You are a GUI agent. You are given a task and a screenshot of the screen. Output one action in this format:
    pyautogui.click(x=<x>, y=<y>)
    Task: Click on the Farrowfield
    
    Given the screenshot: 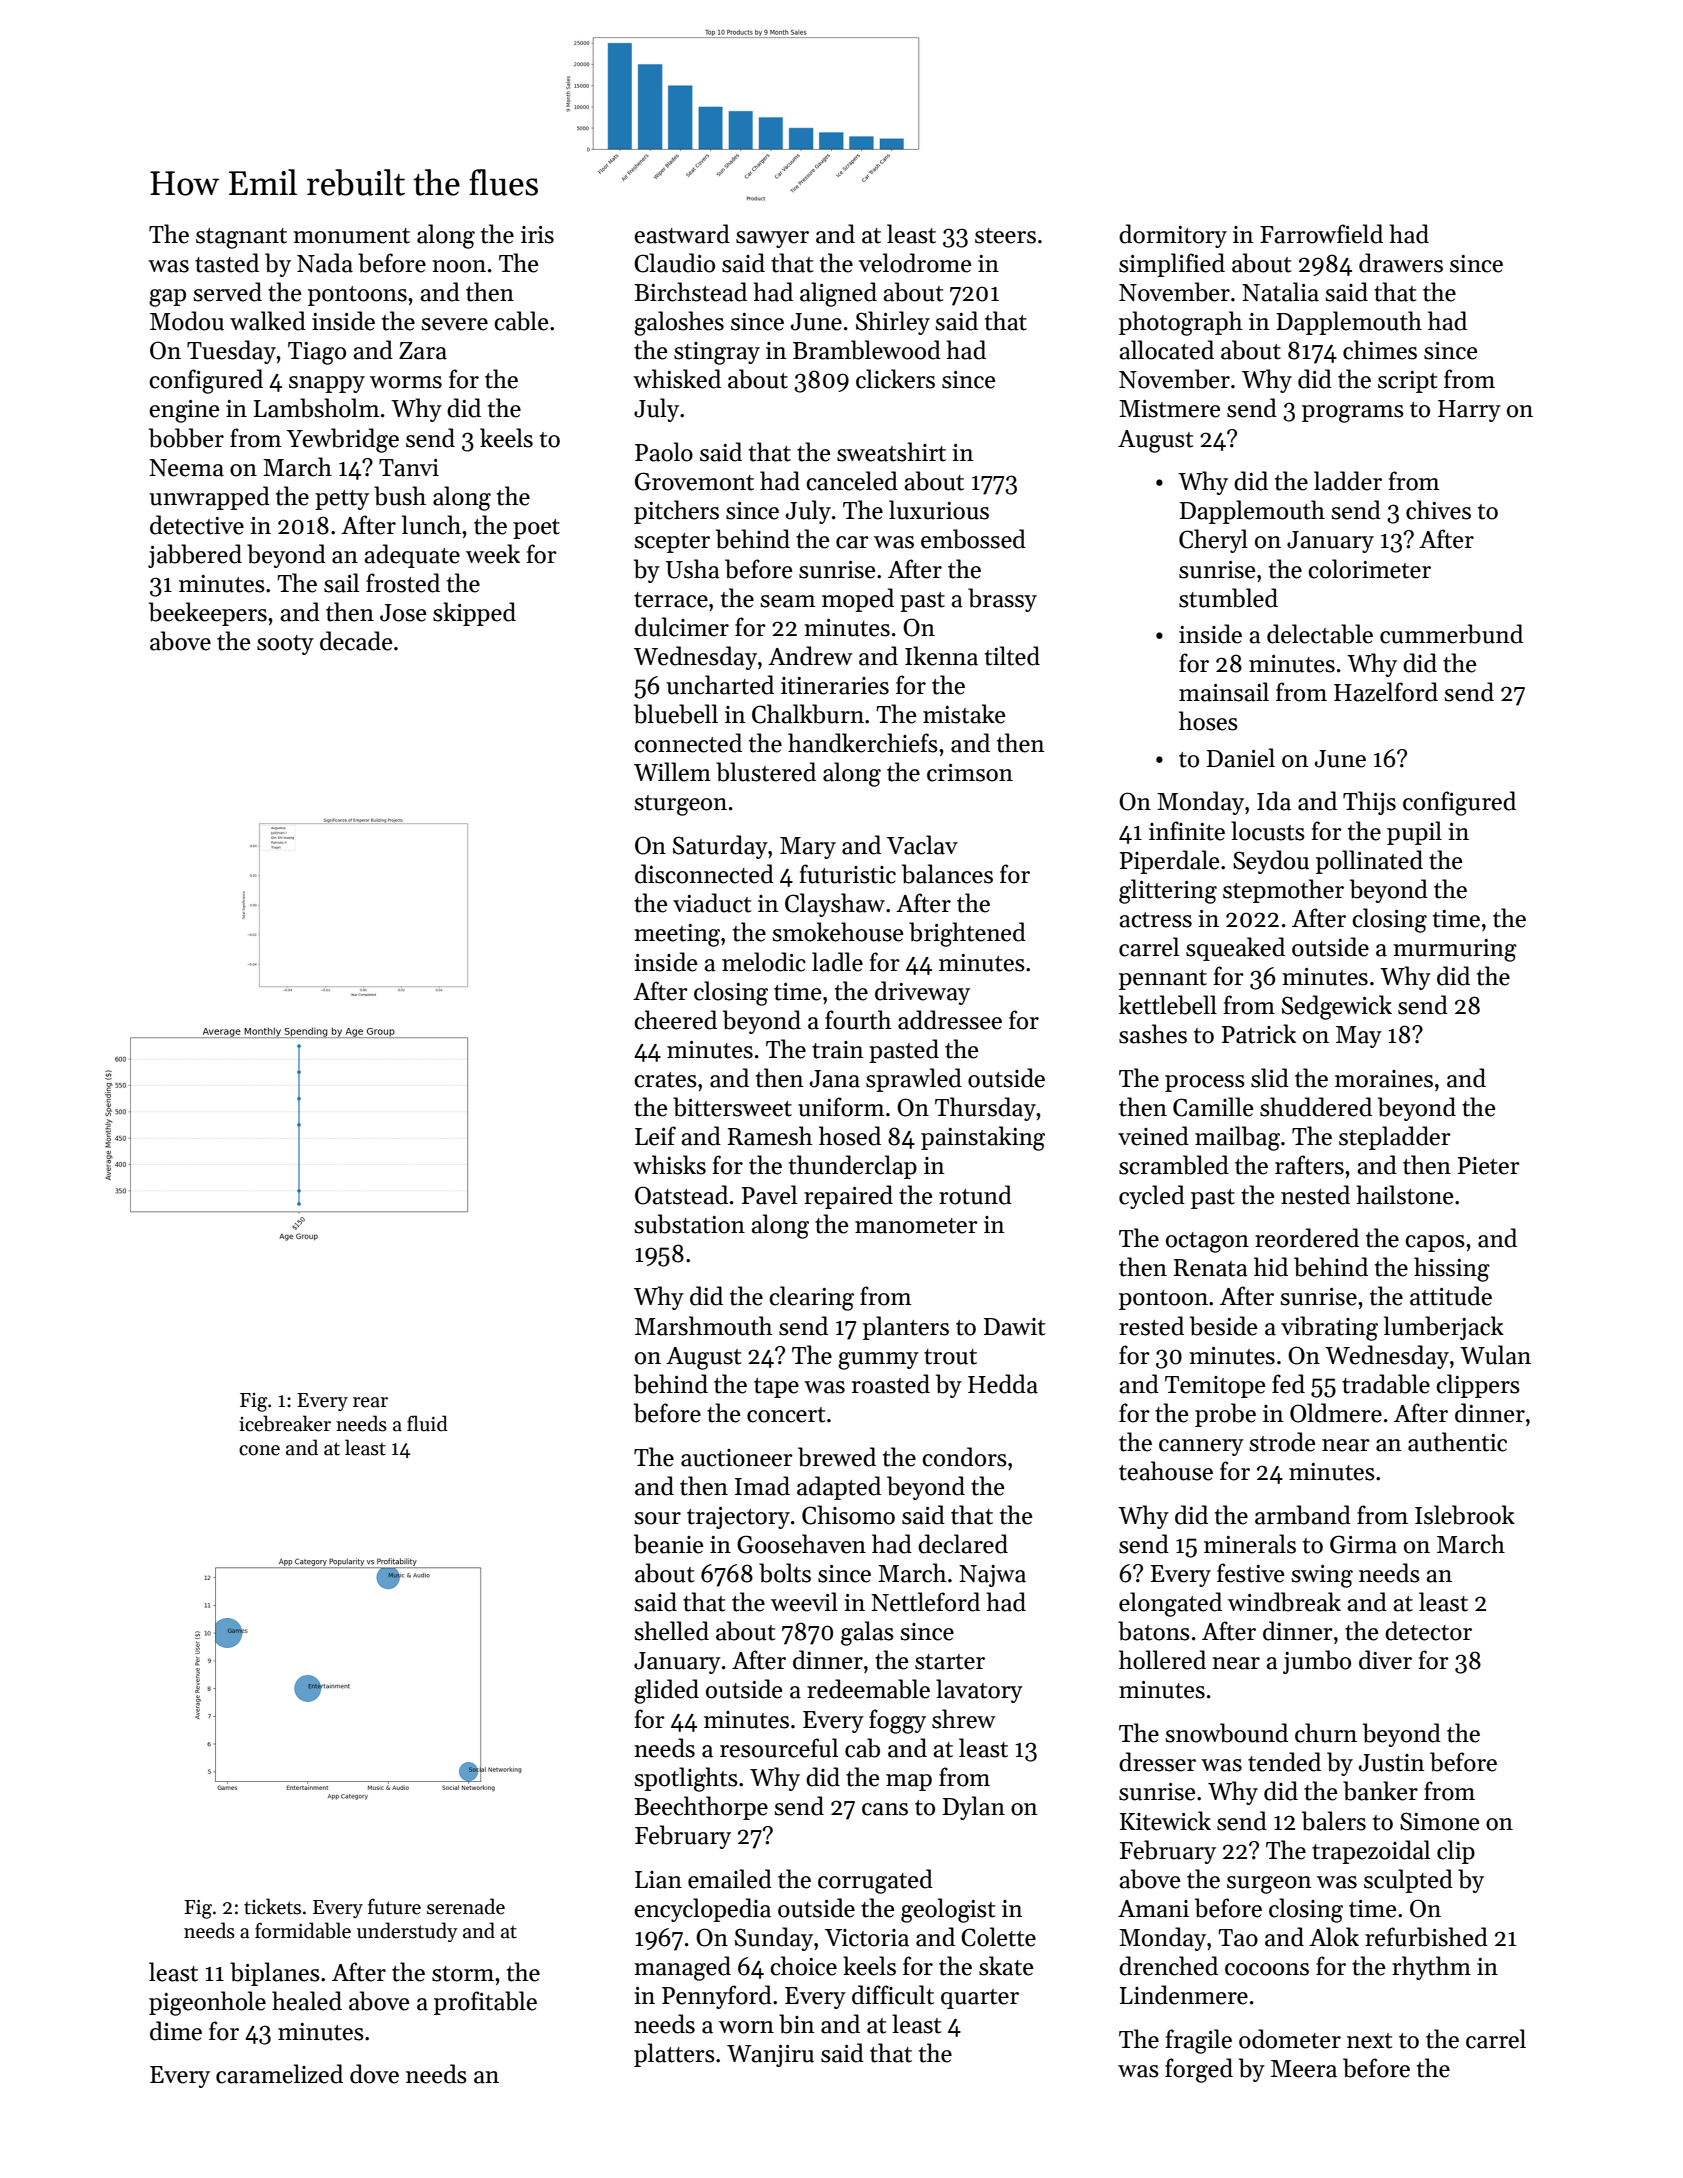 What is the action you would take?
    pyautogui.click(x=1321, y=234)
